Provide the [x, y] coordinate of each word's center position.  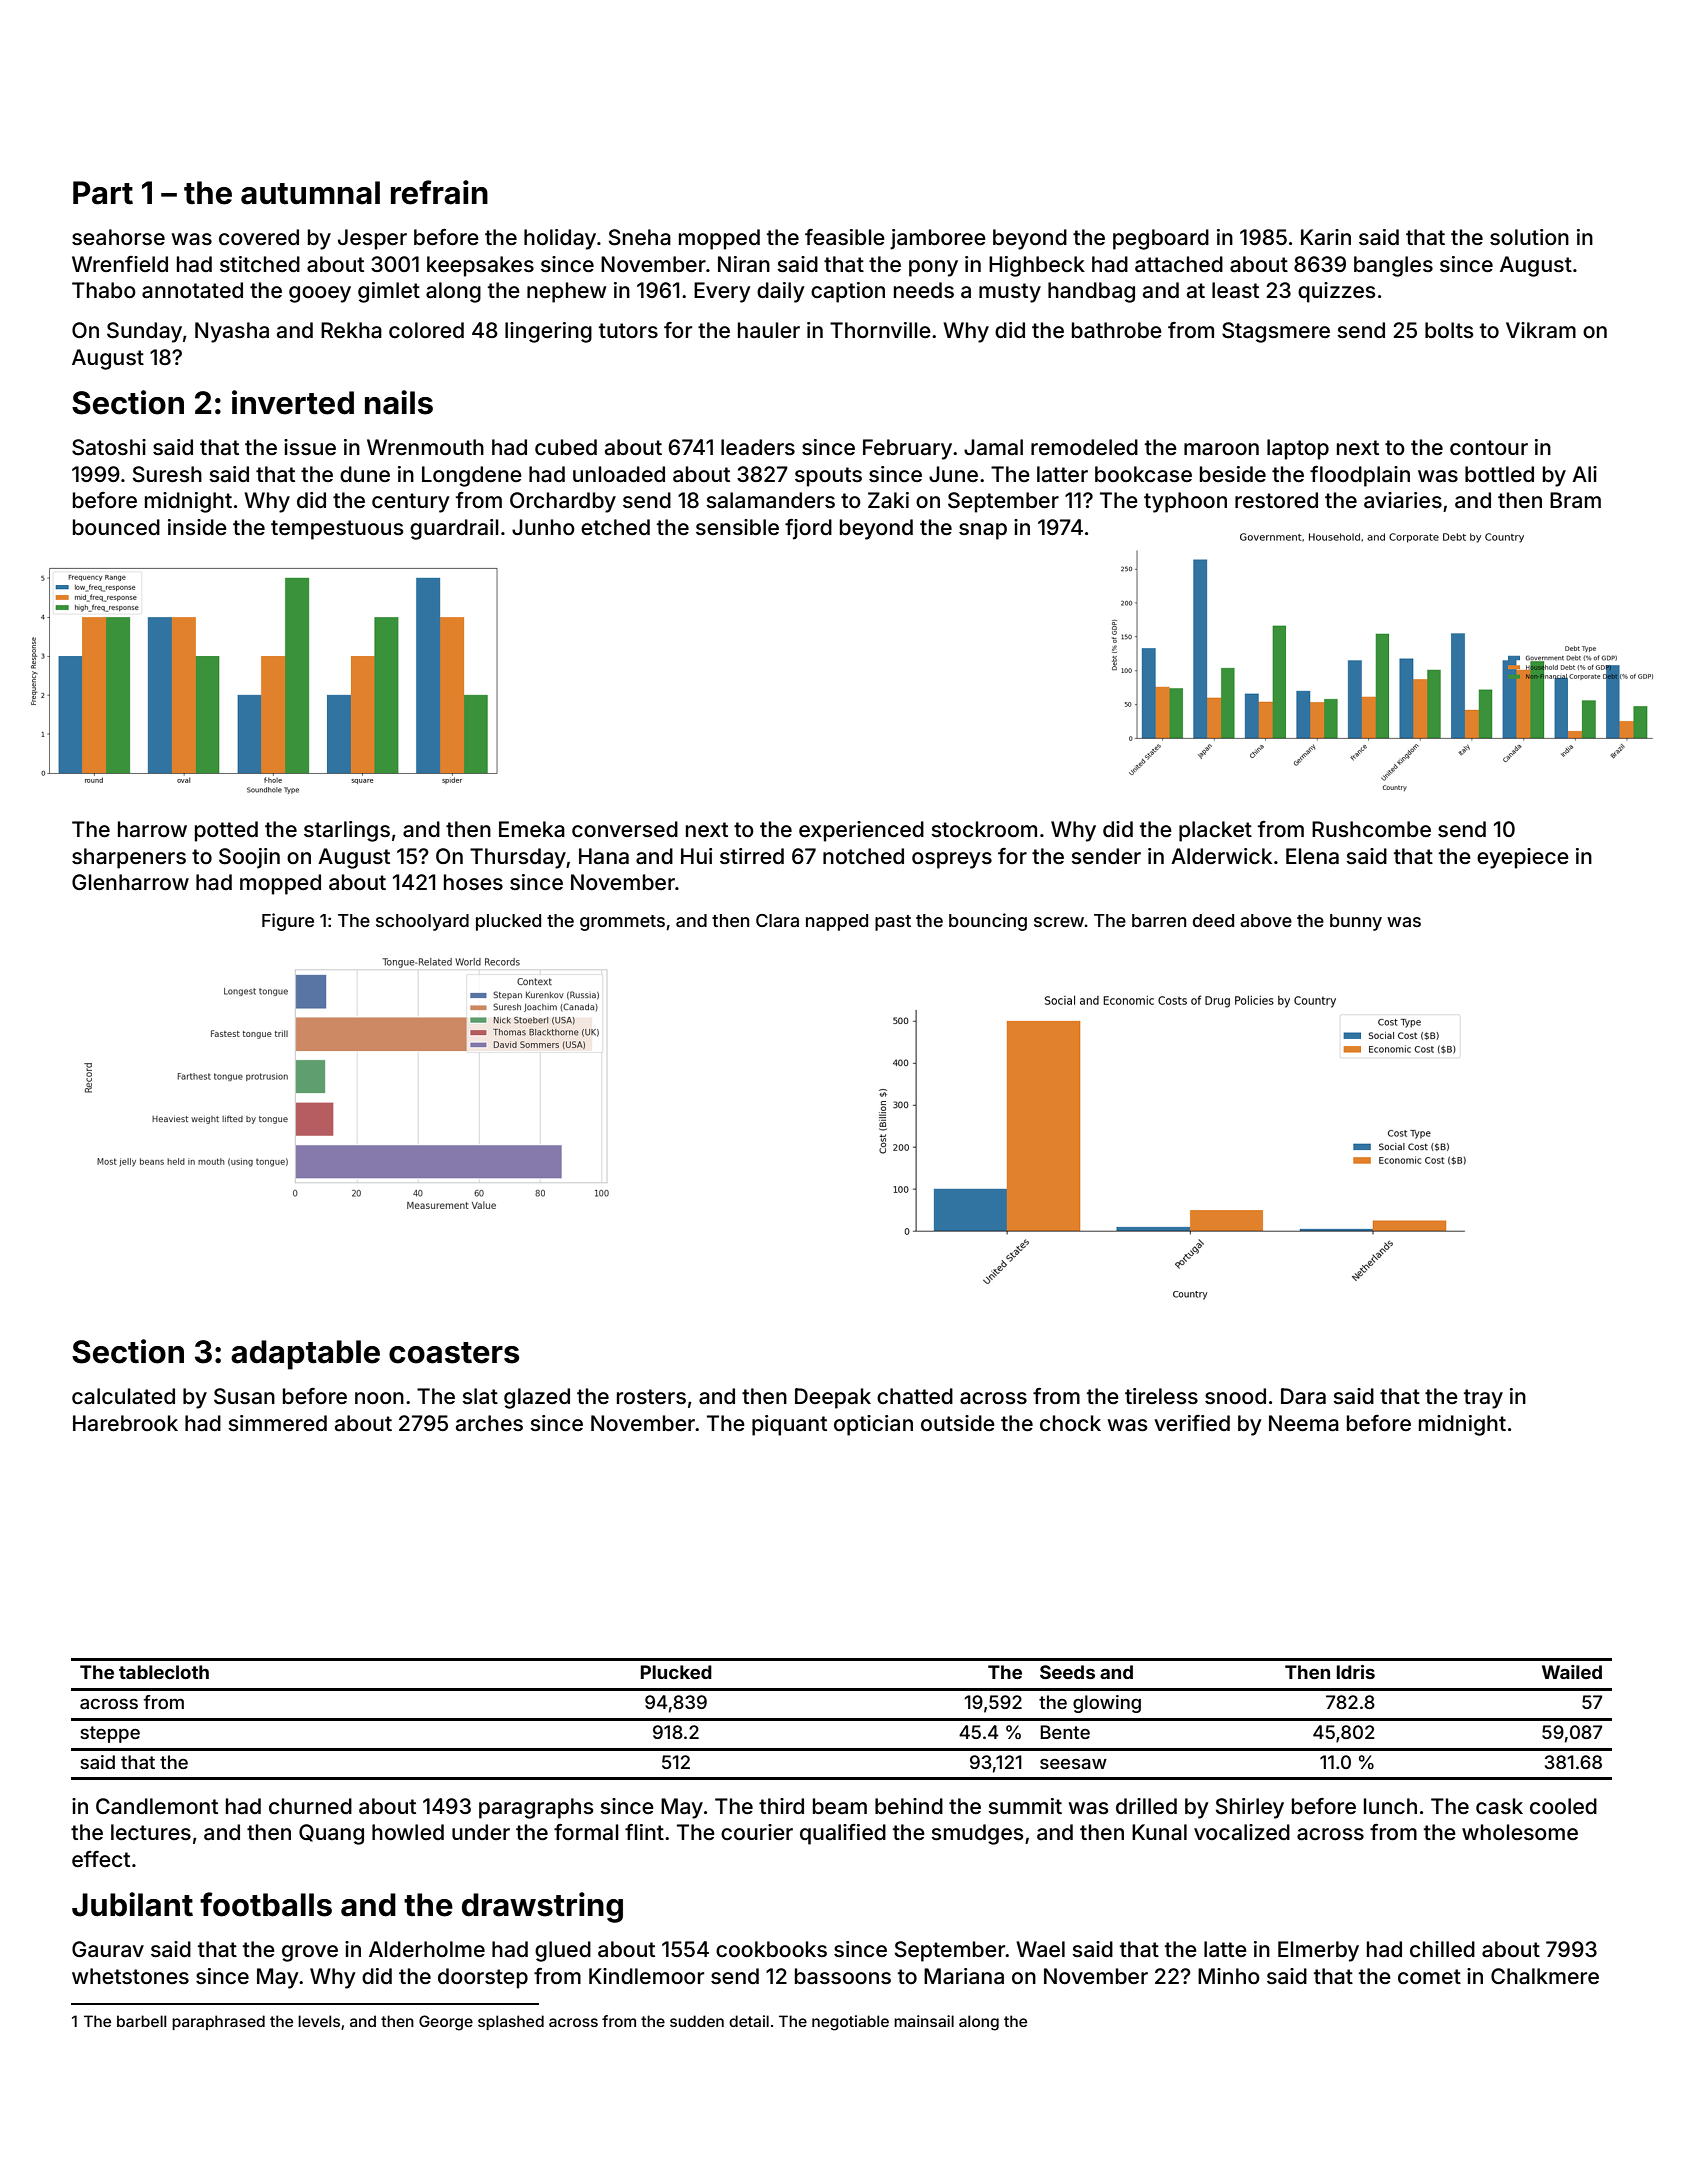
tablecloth [164, 1672]
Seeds [1067, 1672]
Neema [1304, 1423]
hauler [769, 330]
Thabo [104, 290]
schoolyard [422, 922]
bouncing [988, 922]
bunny [1356, 922]
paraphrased [218, 2022]
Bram [1575, 500]
